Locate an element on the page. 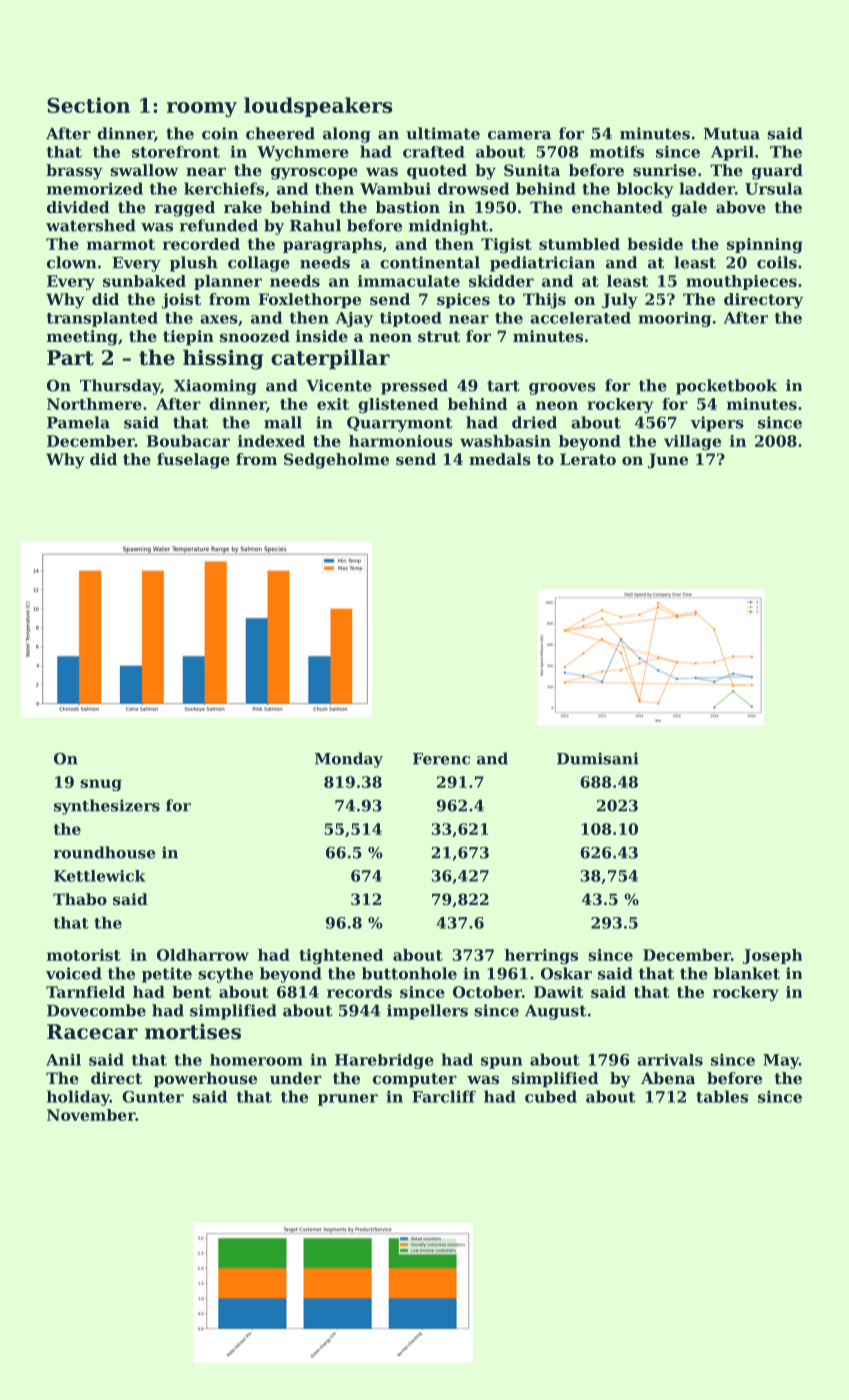 Image resolution: width=849 pixels, height=1400 pixels. tables is located at coordinates (722, 1096).
